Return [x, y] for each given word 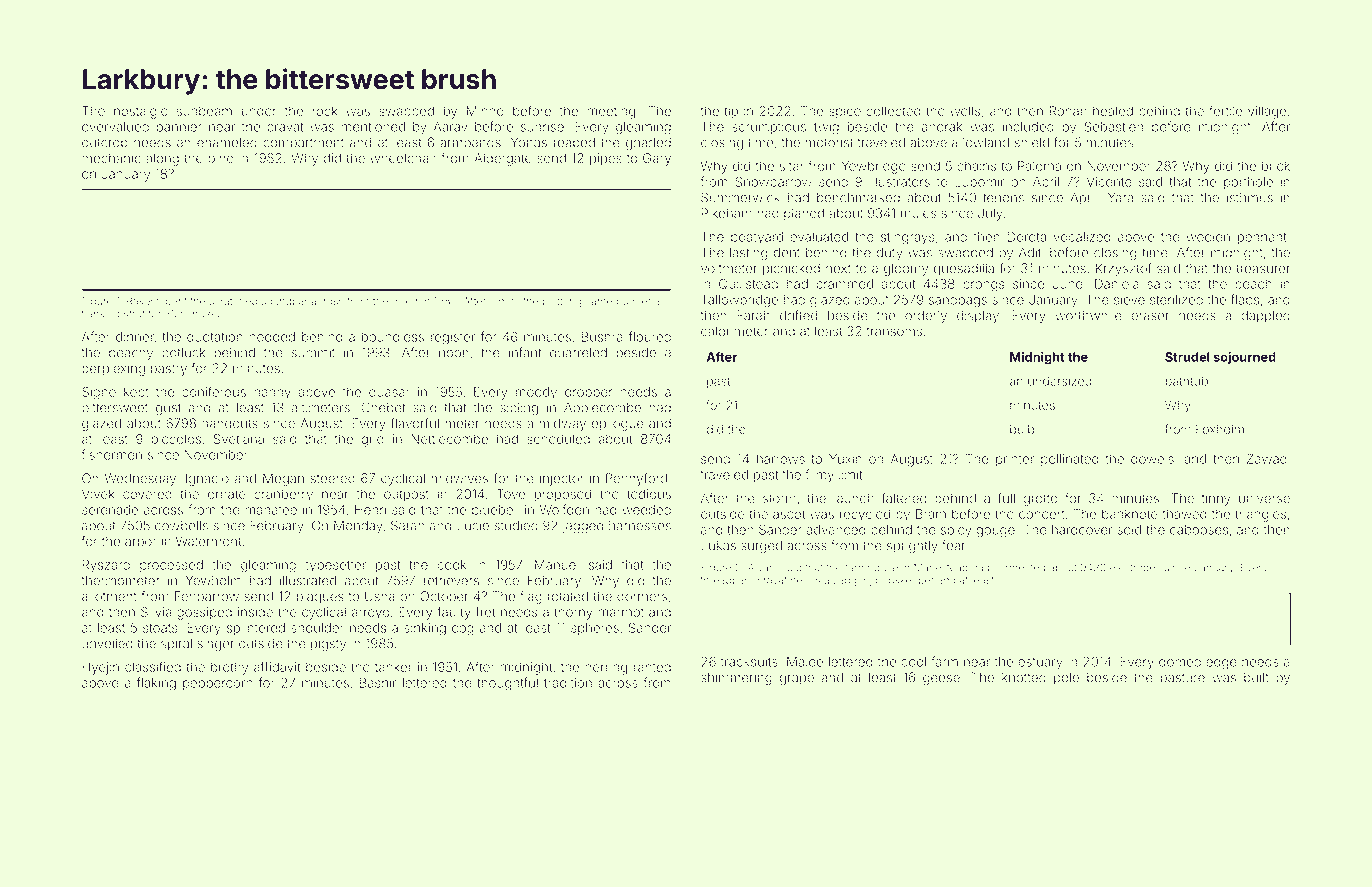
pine [221, 159]
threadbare [727, 580]
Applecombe [602, 408]
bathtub [1187, 381]
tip [731, 112]
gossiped [204, 613]
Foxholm [1220, 429]
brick [1276, 166]
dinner [135, 337]
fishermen [112, 454]
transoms [894, 332]
